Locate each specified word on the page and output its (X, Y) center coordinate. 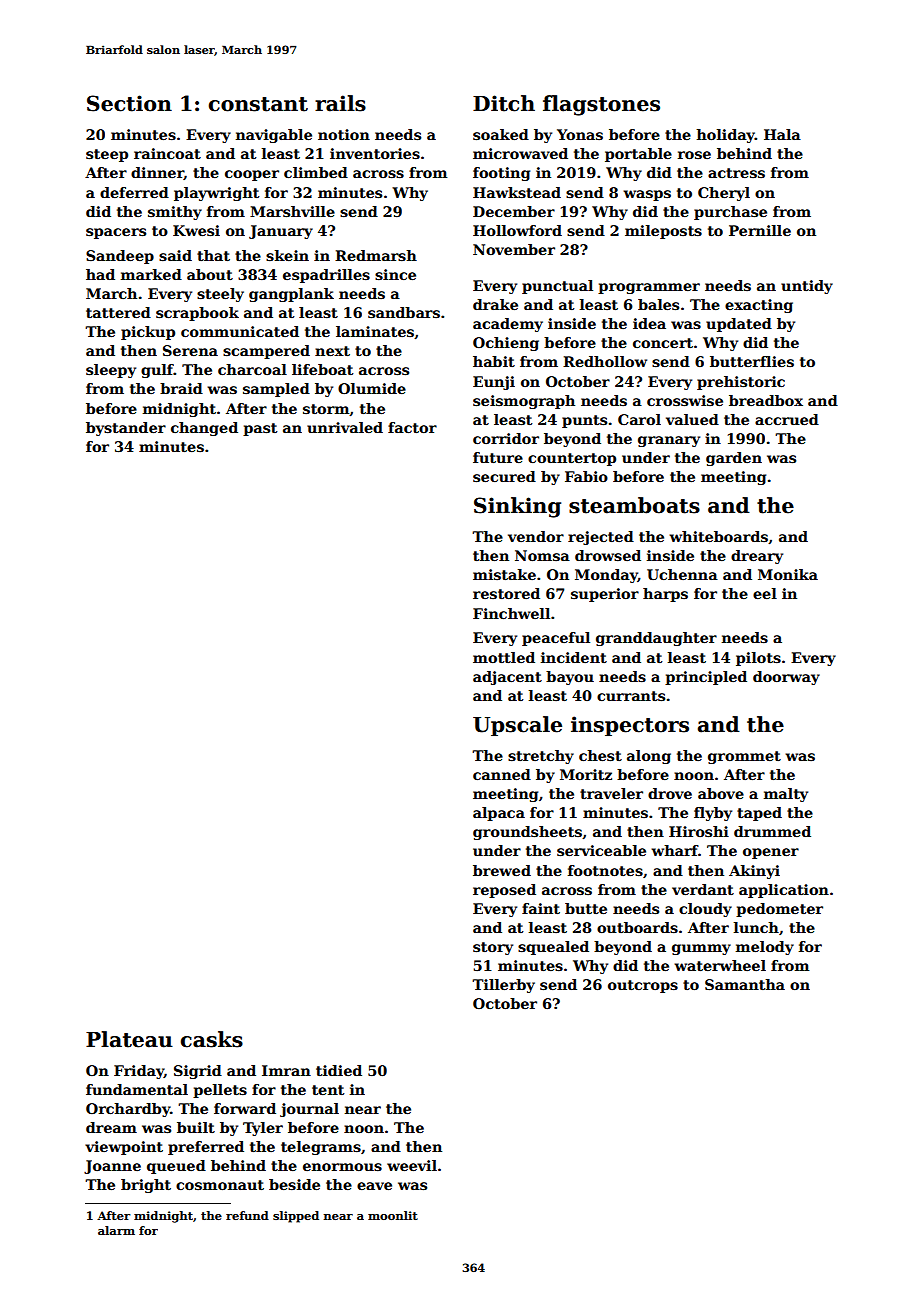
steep (107, 155)
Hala (782, 134)
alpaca (499, 814)
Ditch (504, 103)
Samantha (745, 984)
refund (247, 1215)
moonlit (393, 1215)
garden (734, 459)
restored (506, 593)
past (260, 429)
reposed (504, 891)
